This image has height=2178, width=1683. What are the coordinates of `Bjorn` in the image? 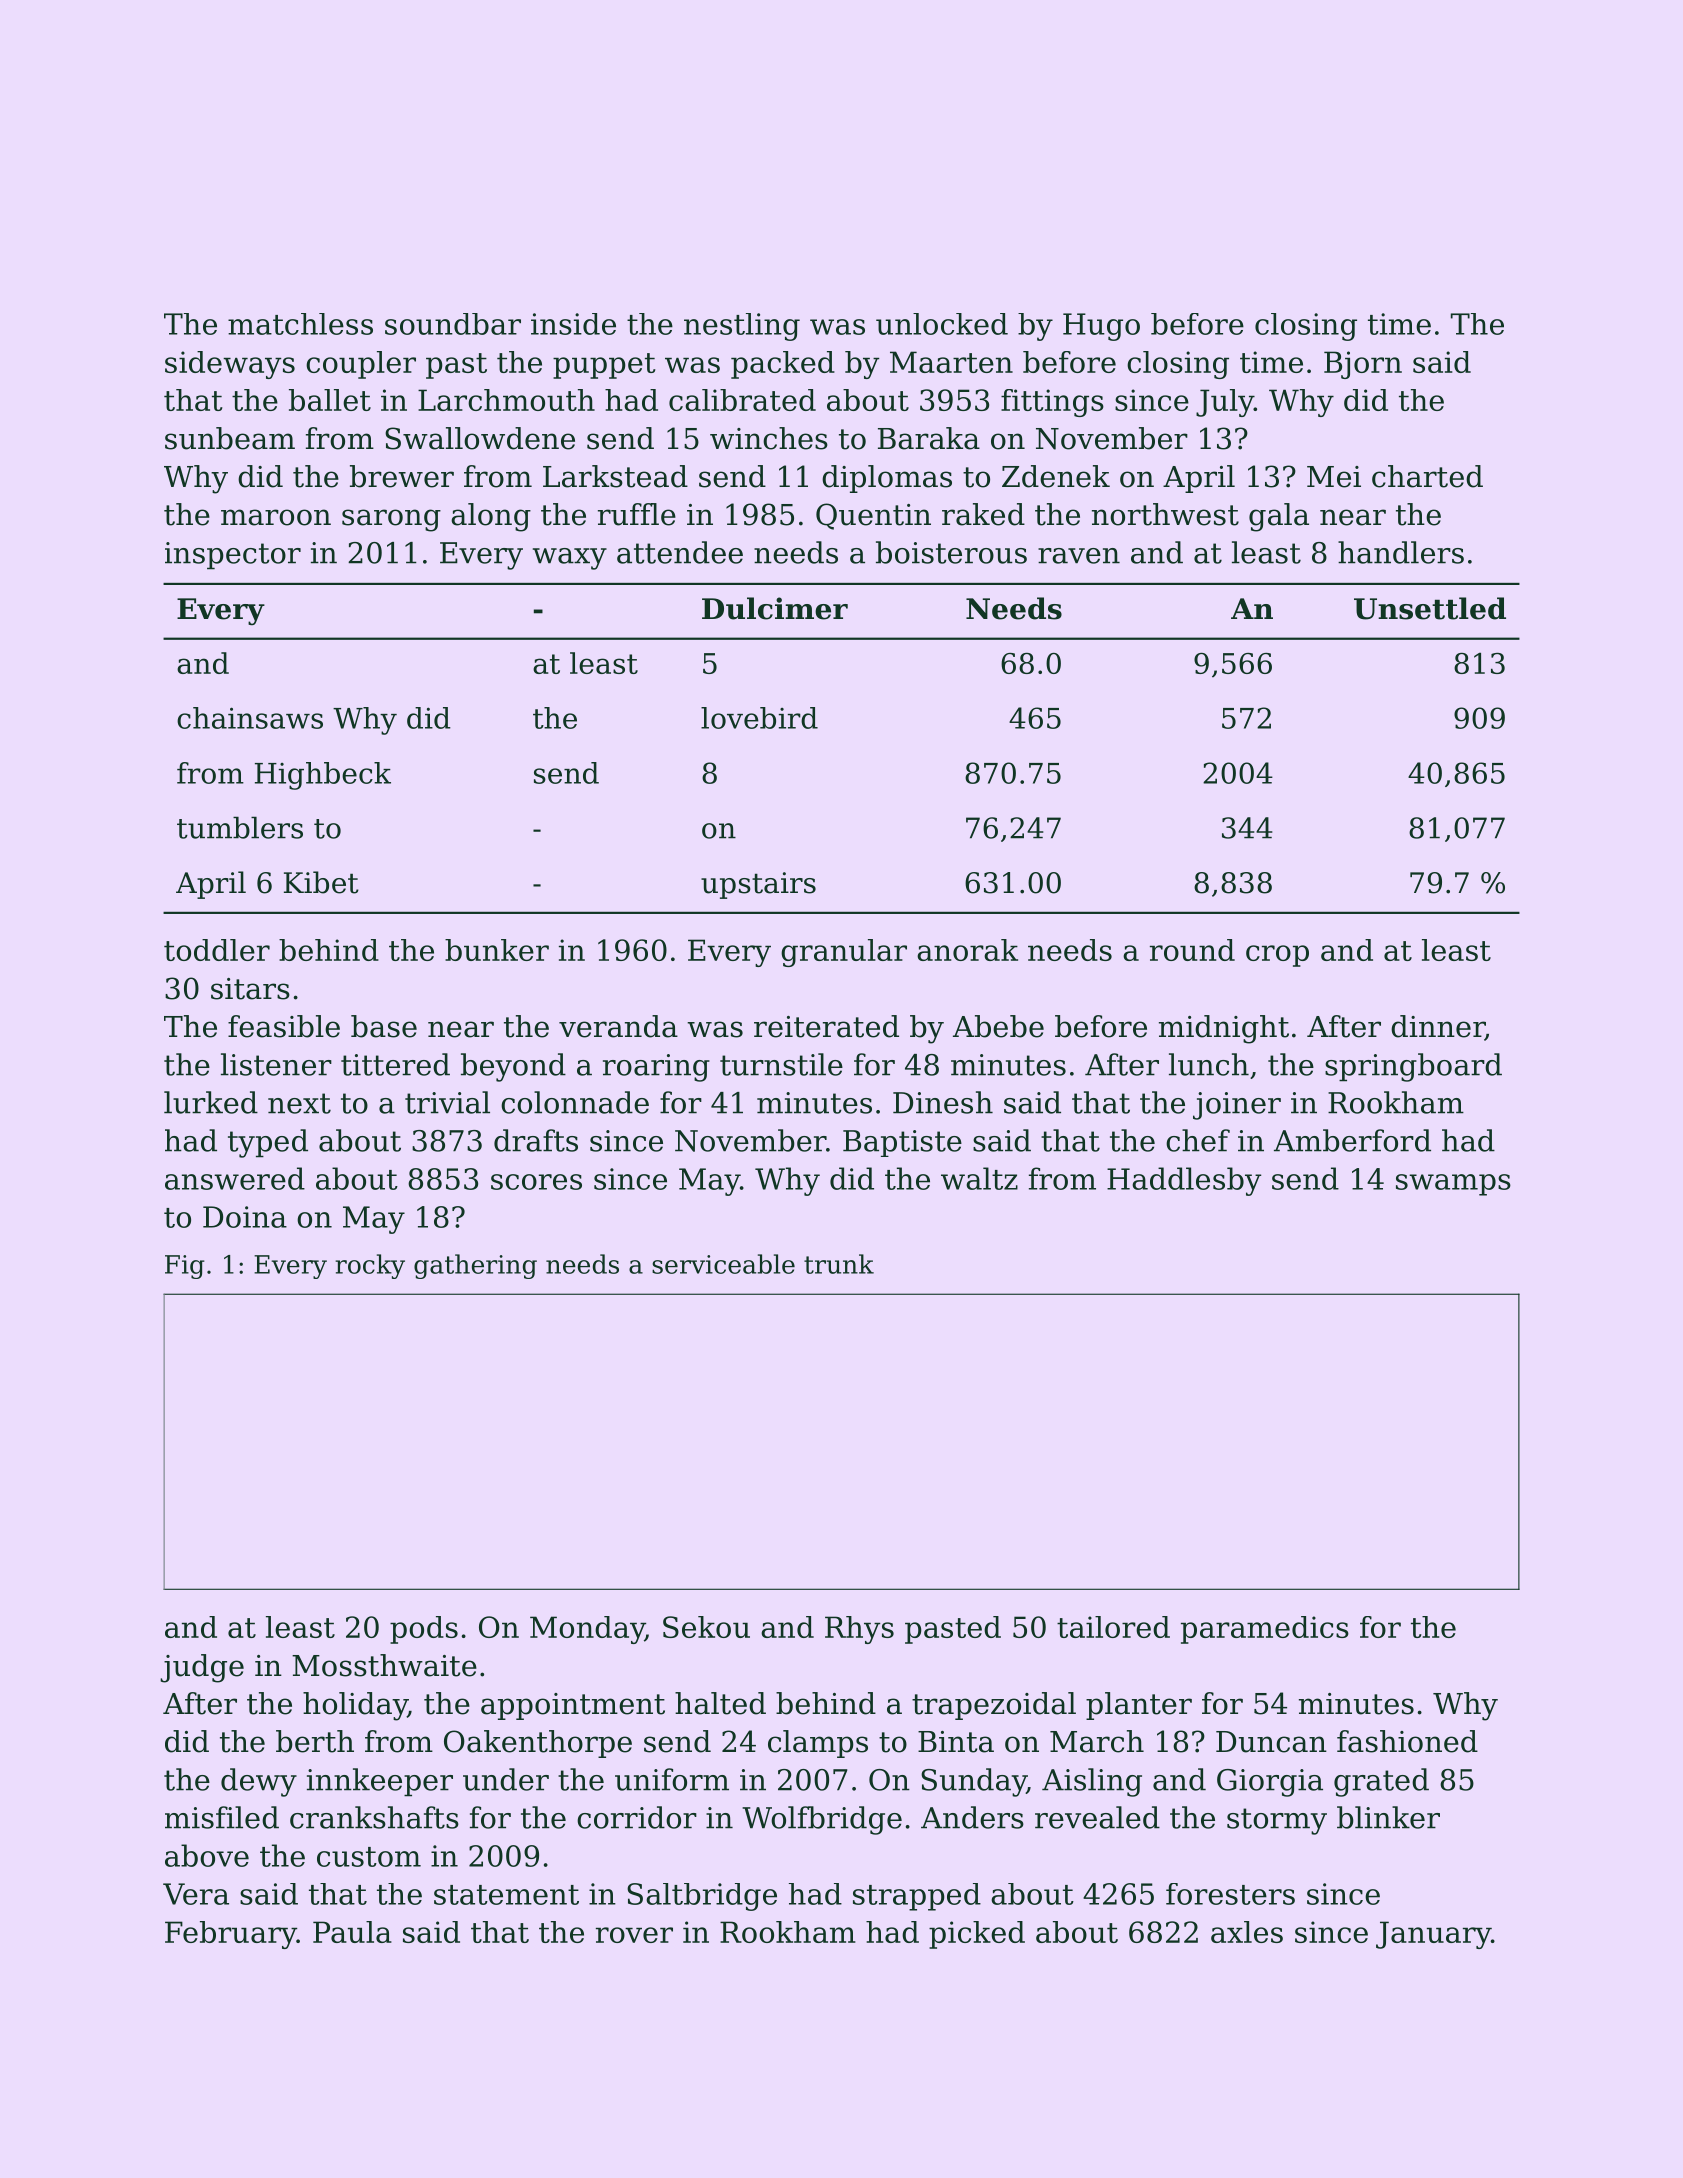 It's located at (1363, 365).
